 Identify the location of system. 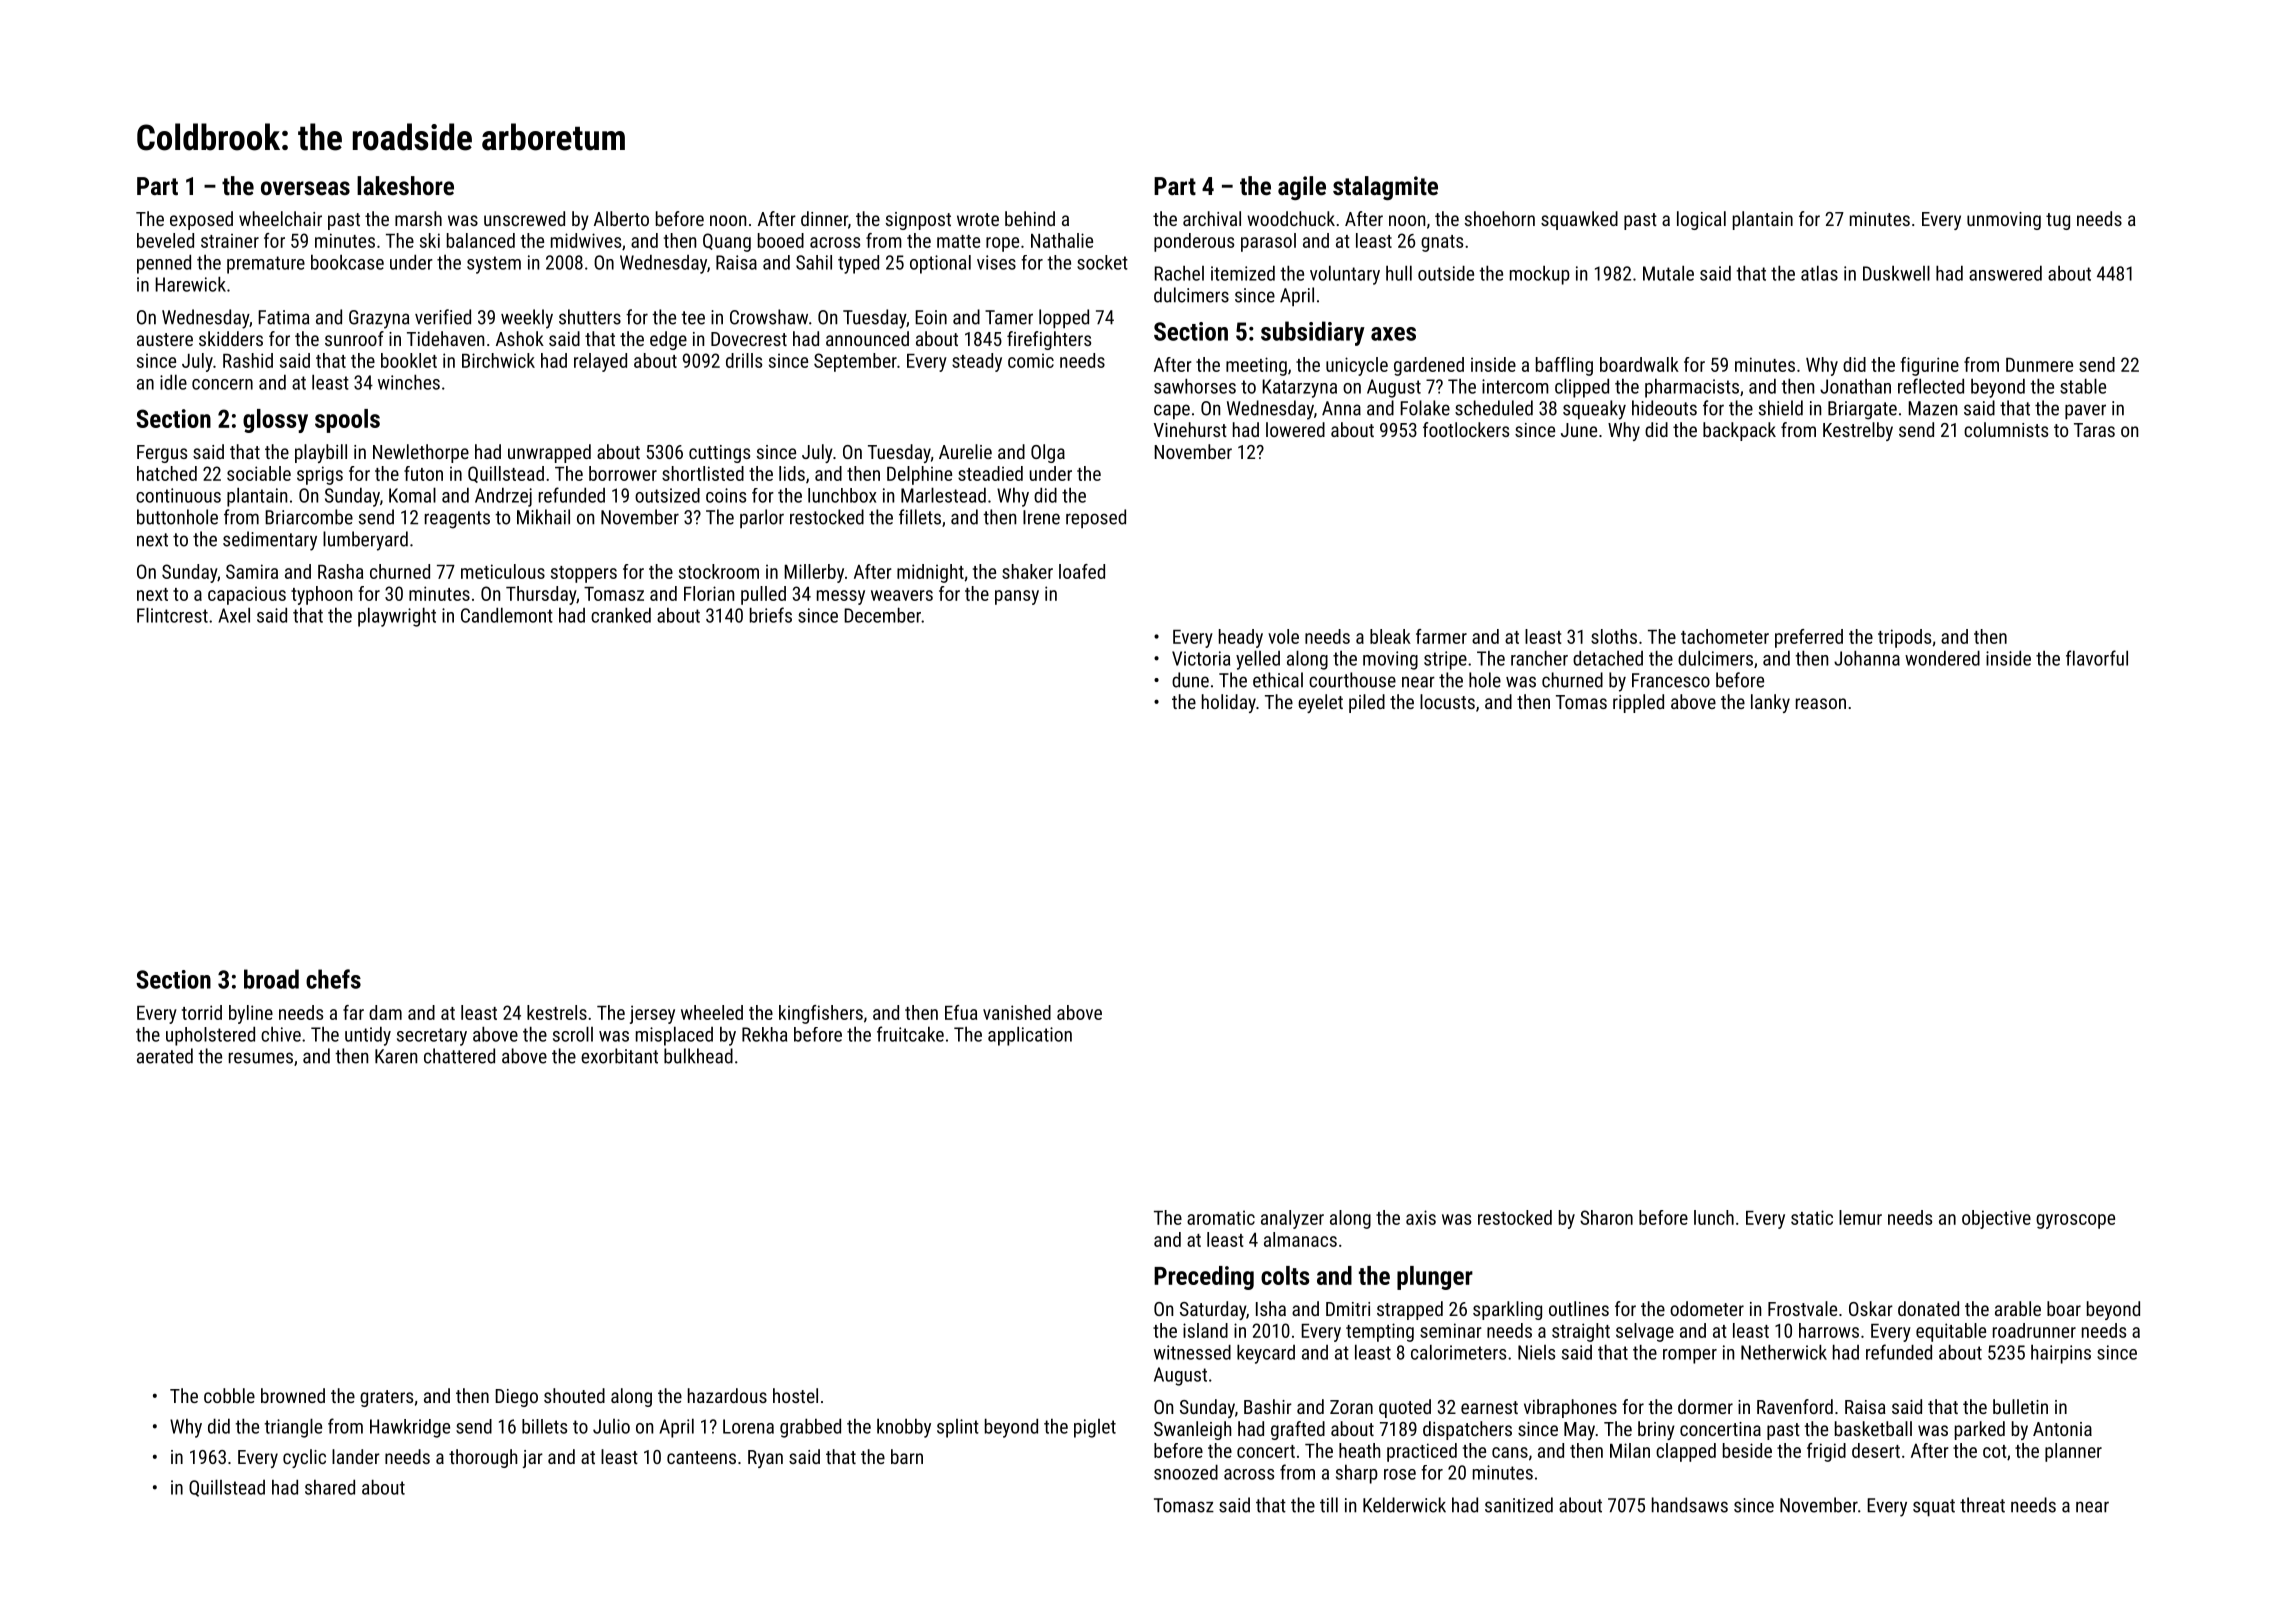
(494, 265).
